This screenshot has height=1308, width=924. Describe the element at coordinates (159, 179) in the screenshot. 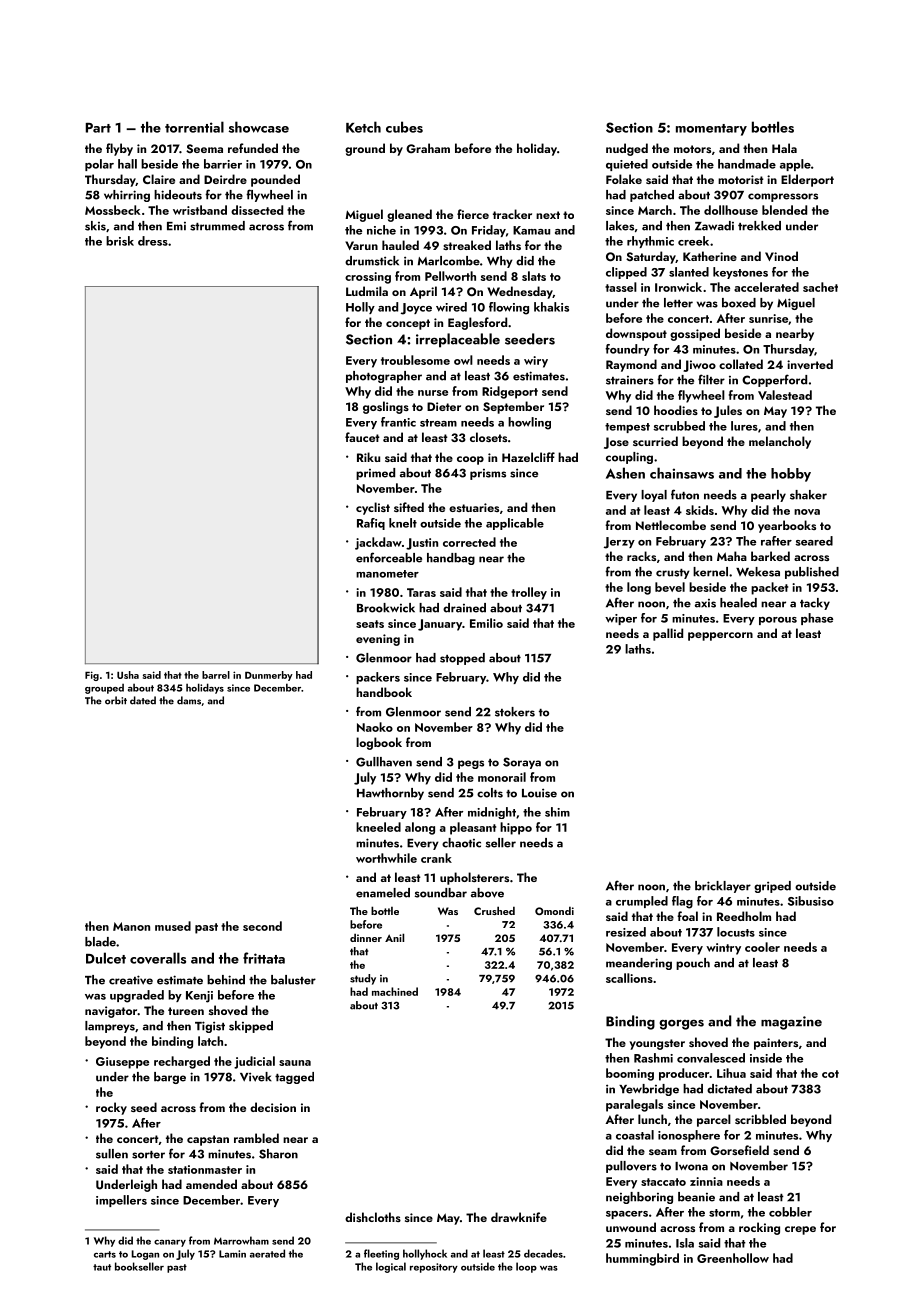

I see `Claire` at that location.
